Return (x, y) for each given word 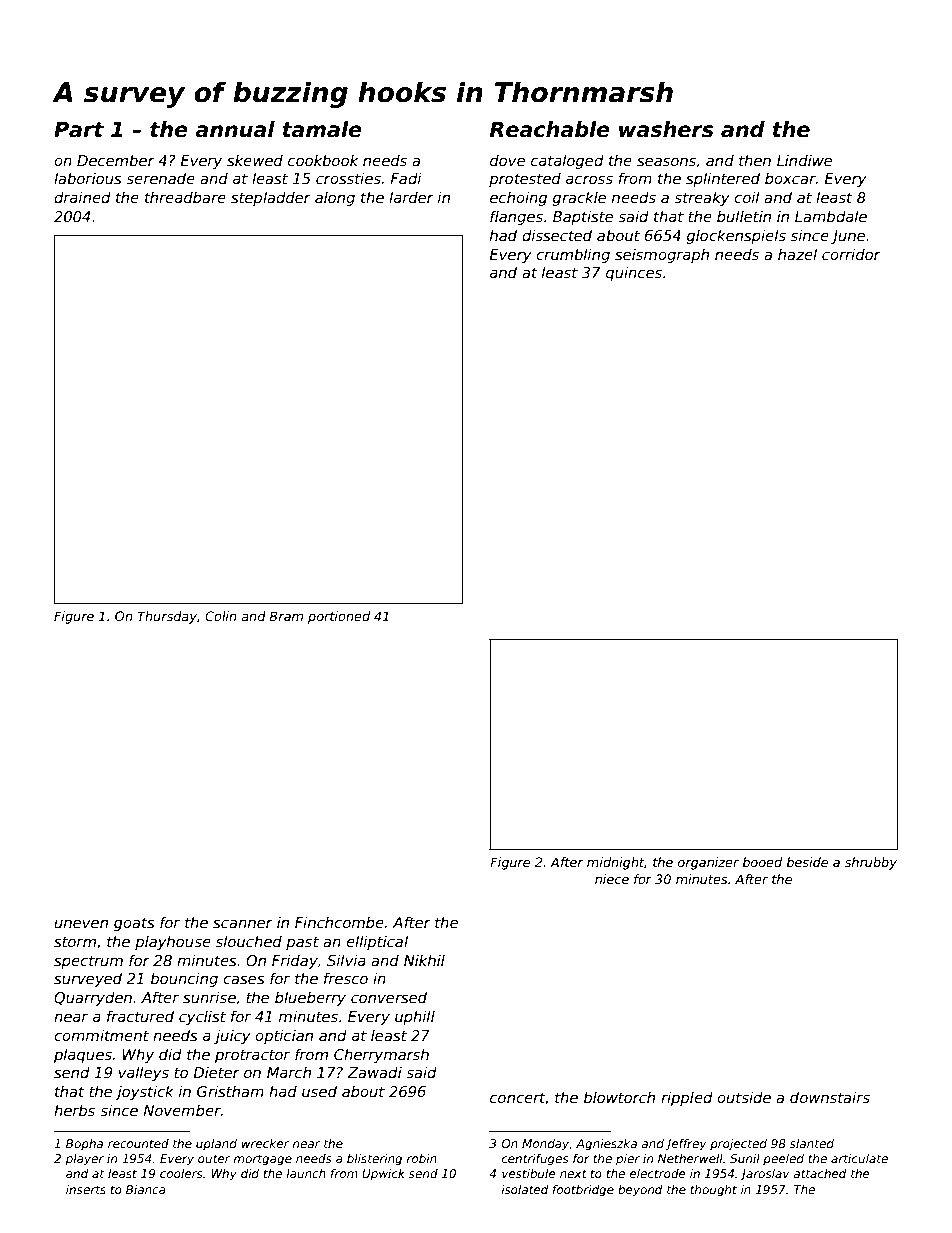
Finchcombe (339, 922)
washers (666, 129)
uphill (415, 1017)
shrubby (871, 863)
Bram (286, 616)
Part (79, 130)
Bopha (84, 1145)
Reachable (550, 129)
